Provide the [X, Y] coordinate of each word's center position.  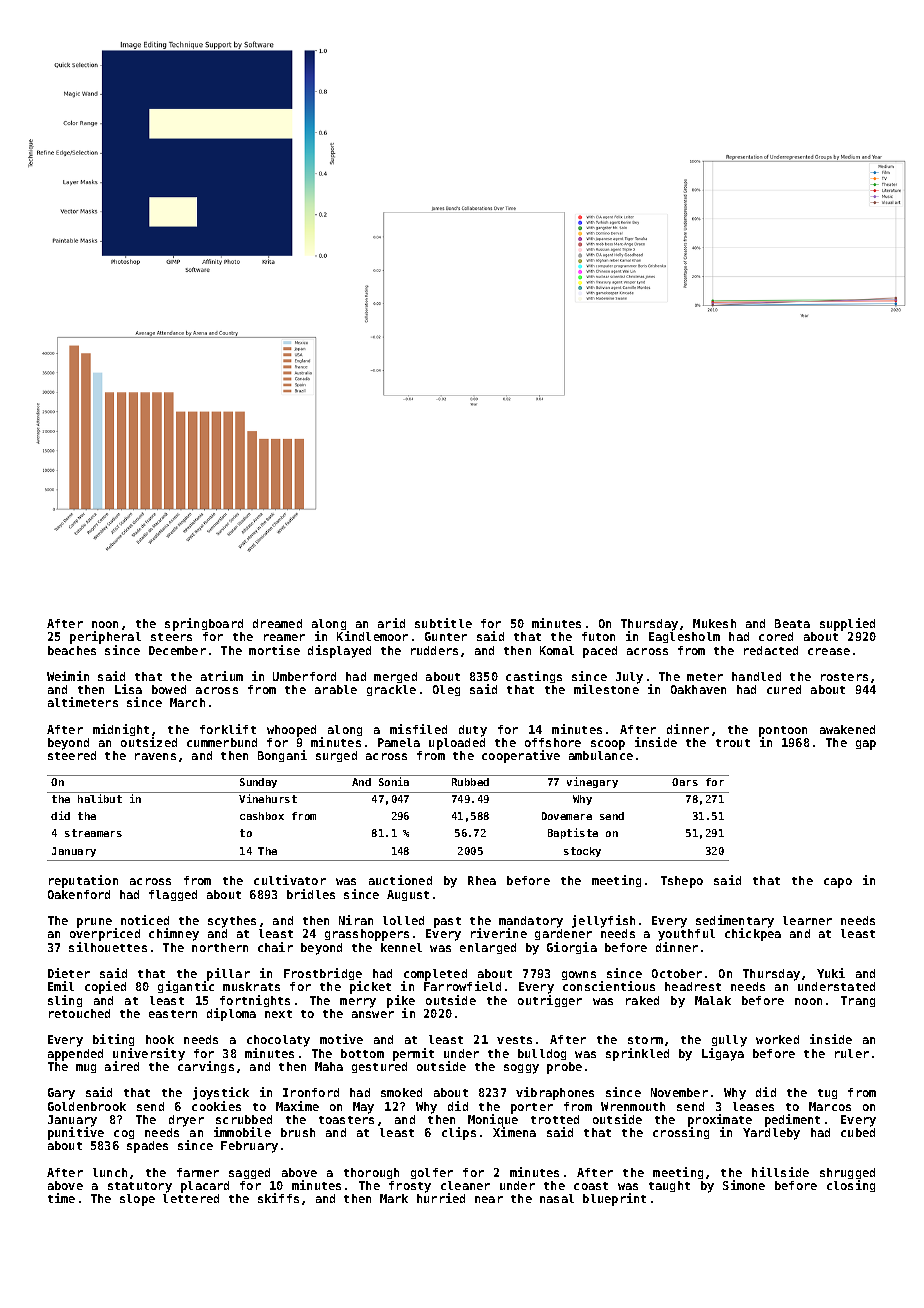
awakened [847, 729]
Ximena [514, 1132]
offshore [553, 742]
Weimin [68, 676]
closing [851, 1186]
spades [147, 1147]
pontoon [783, 731]
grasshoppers [367, 935]
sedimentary [735, 922]
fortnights [255, 1001]
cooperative [521, 756]
